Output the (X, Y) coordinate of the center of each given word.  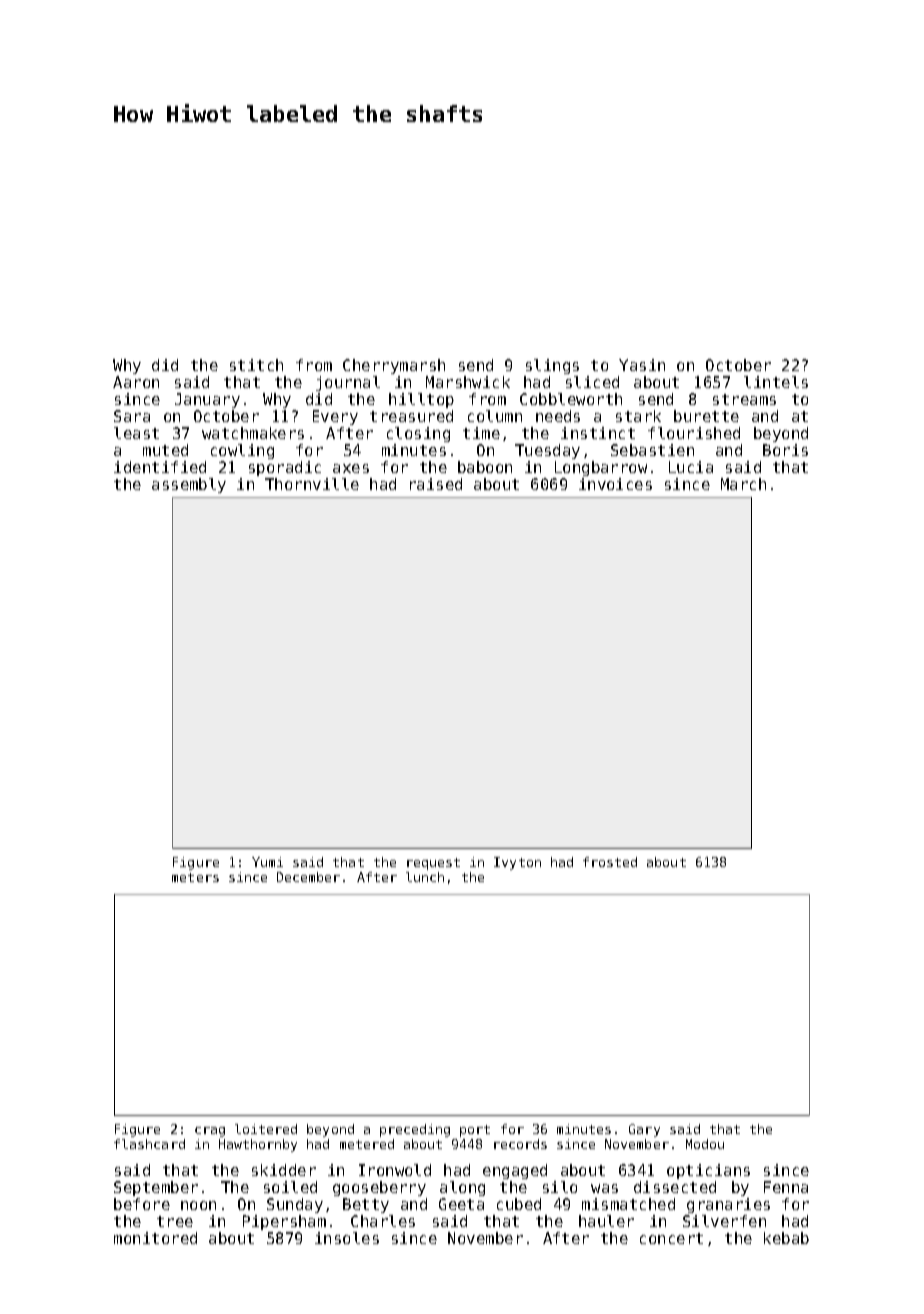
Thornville (312, 484)
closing (418, 434)
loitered (266, 1129)
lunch (425, 877)
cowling (242, 451)
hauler (606, 1221)
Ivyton (517, 863)
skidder (284, 1170)
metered (367, 1144)
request (433, 864)
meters (195, 877)
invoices (615, 484)
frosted (610, 862)
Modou (705, 1144)
